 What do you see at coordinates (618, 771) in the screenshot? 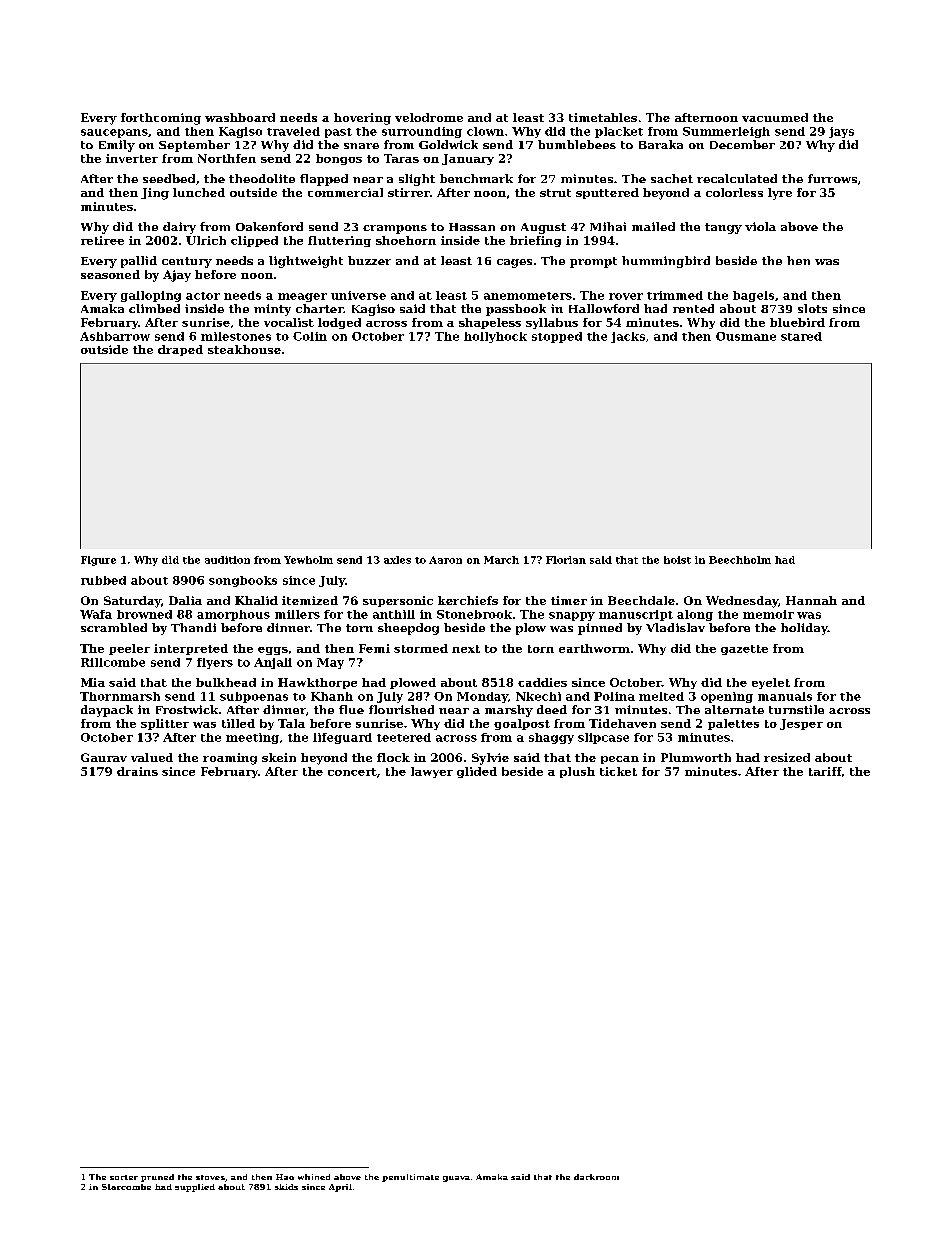
I see `ticket` at bounding box center [618, 771].
